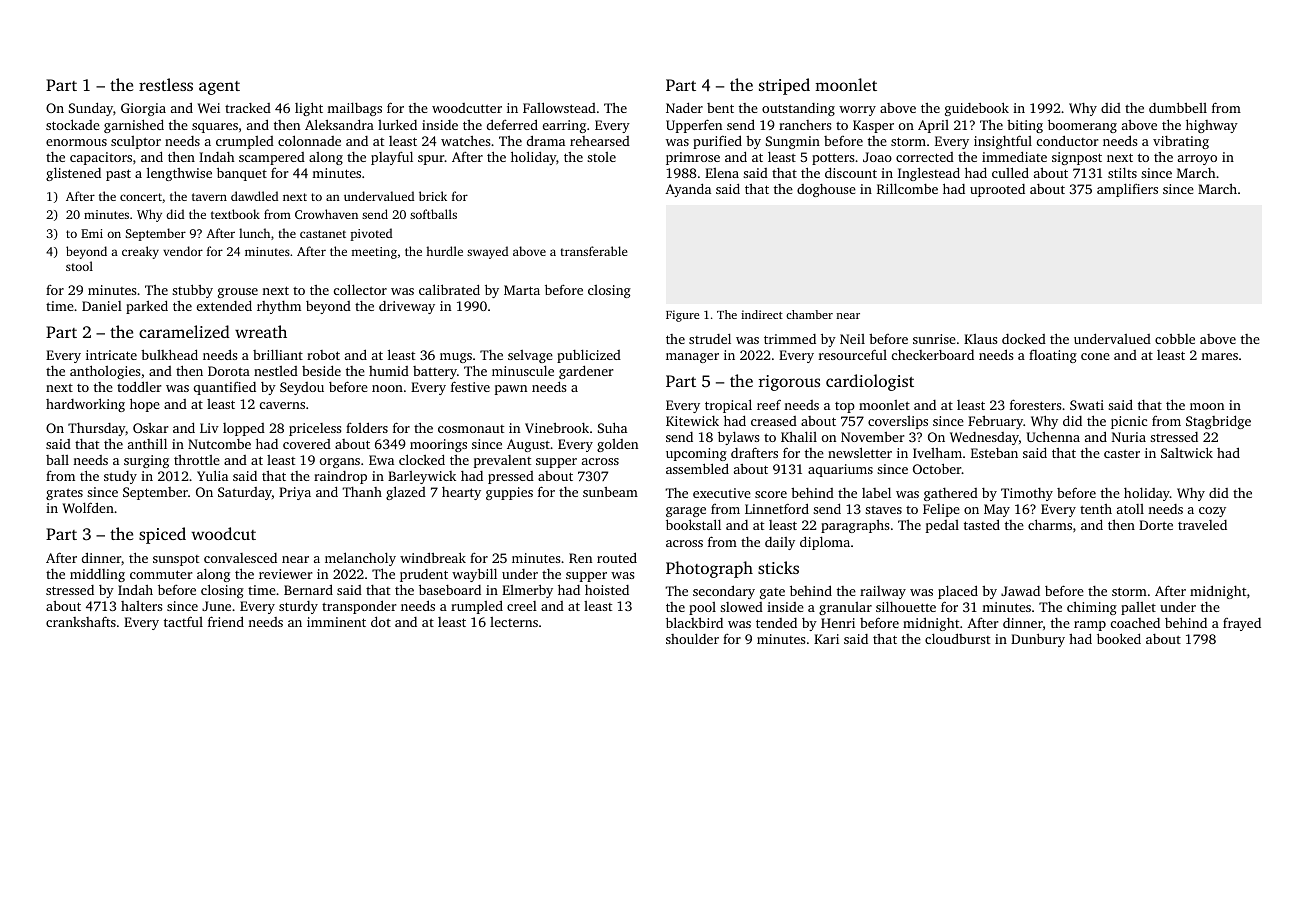 This screenshot has height=924, width=1308. Describe the element at coordinates (805, 125) in the screenshot. I see `ranchers` at that location.
